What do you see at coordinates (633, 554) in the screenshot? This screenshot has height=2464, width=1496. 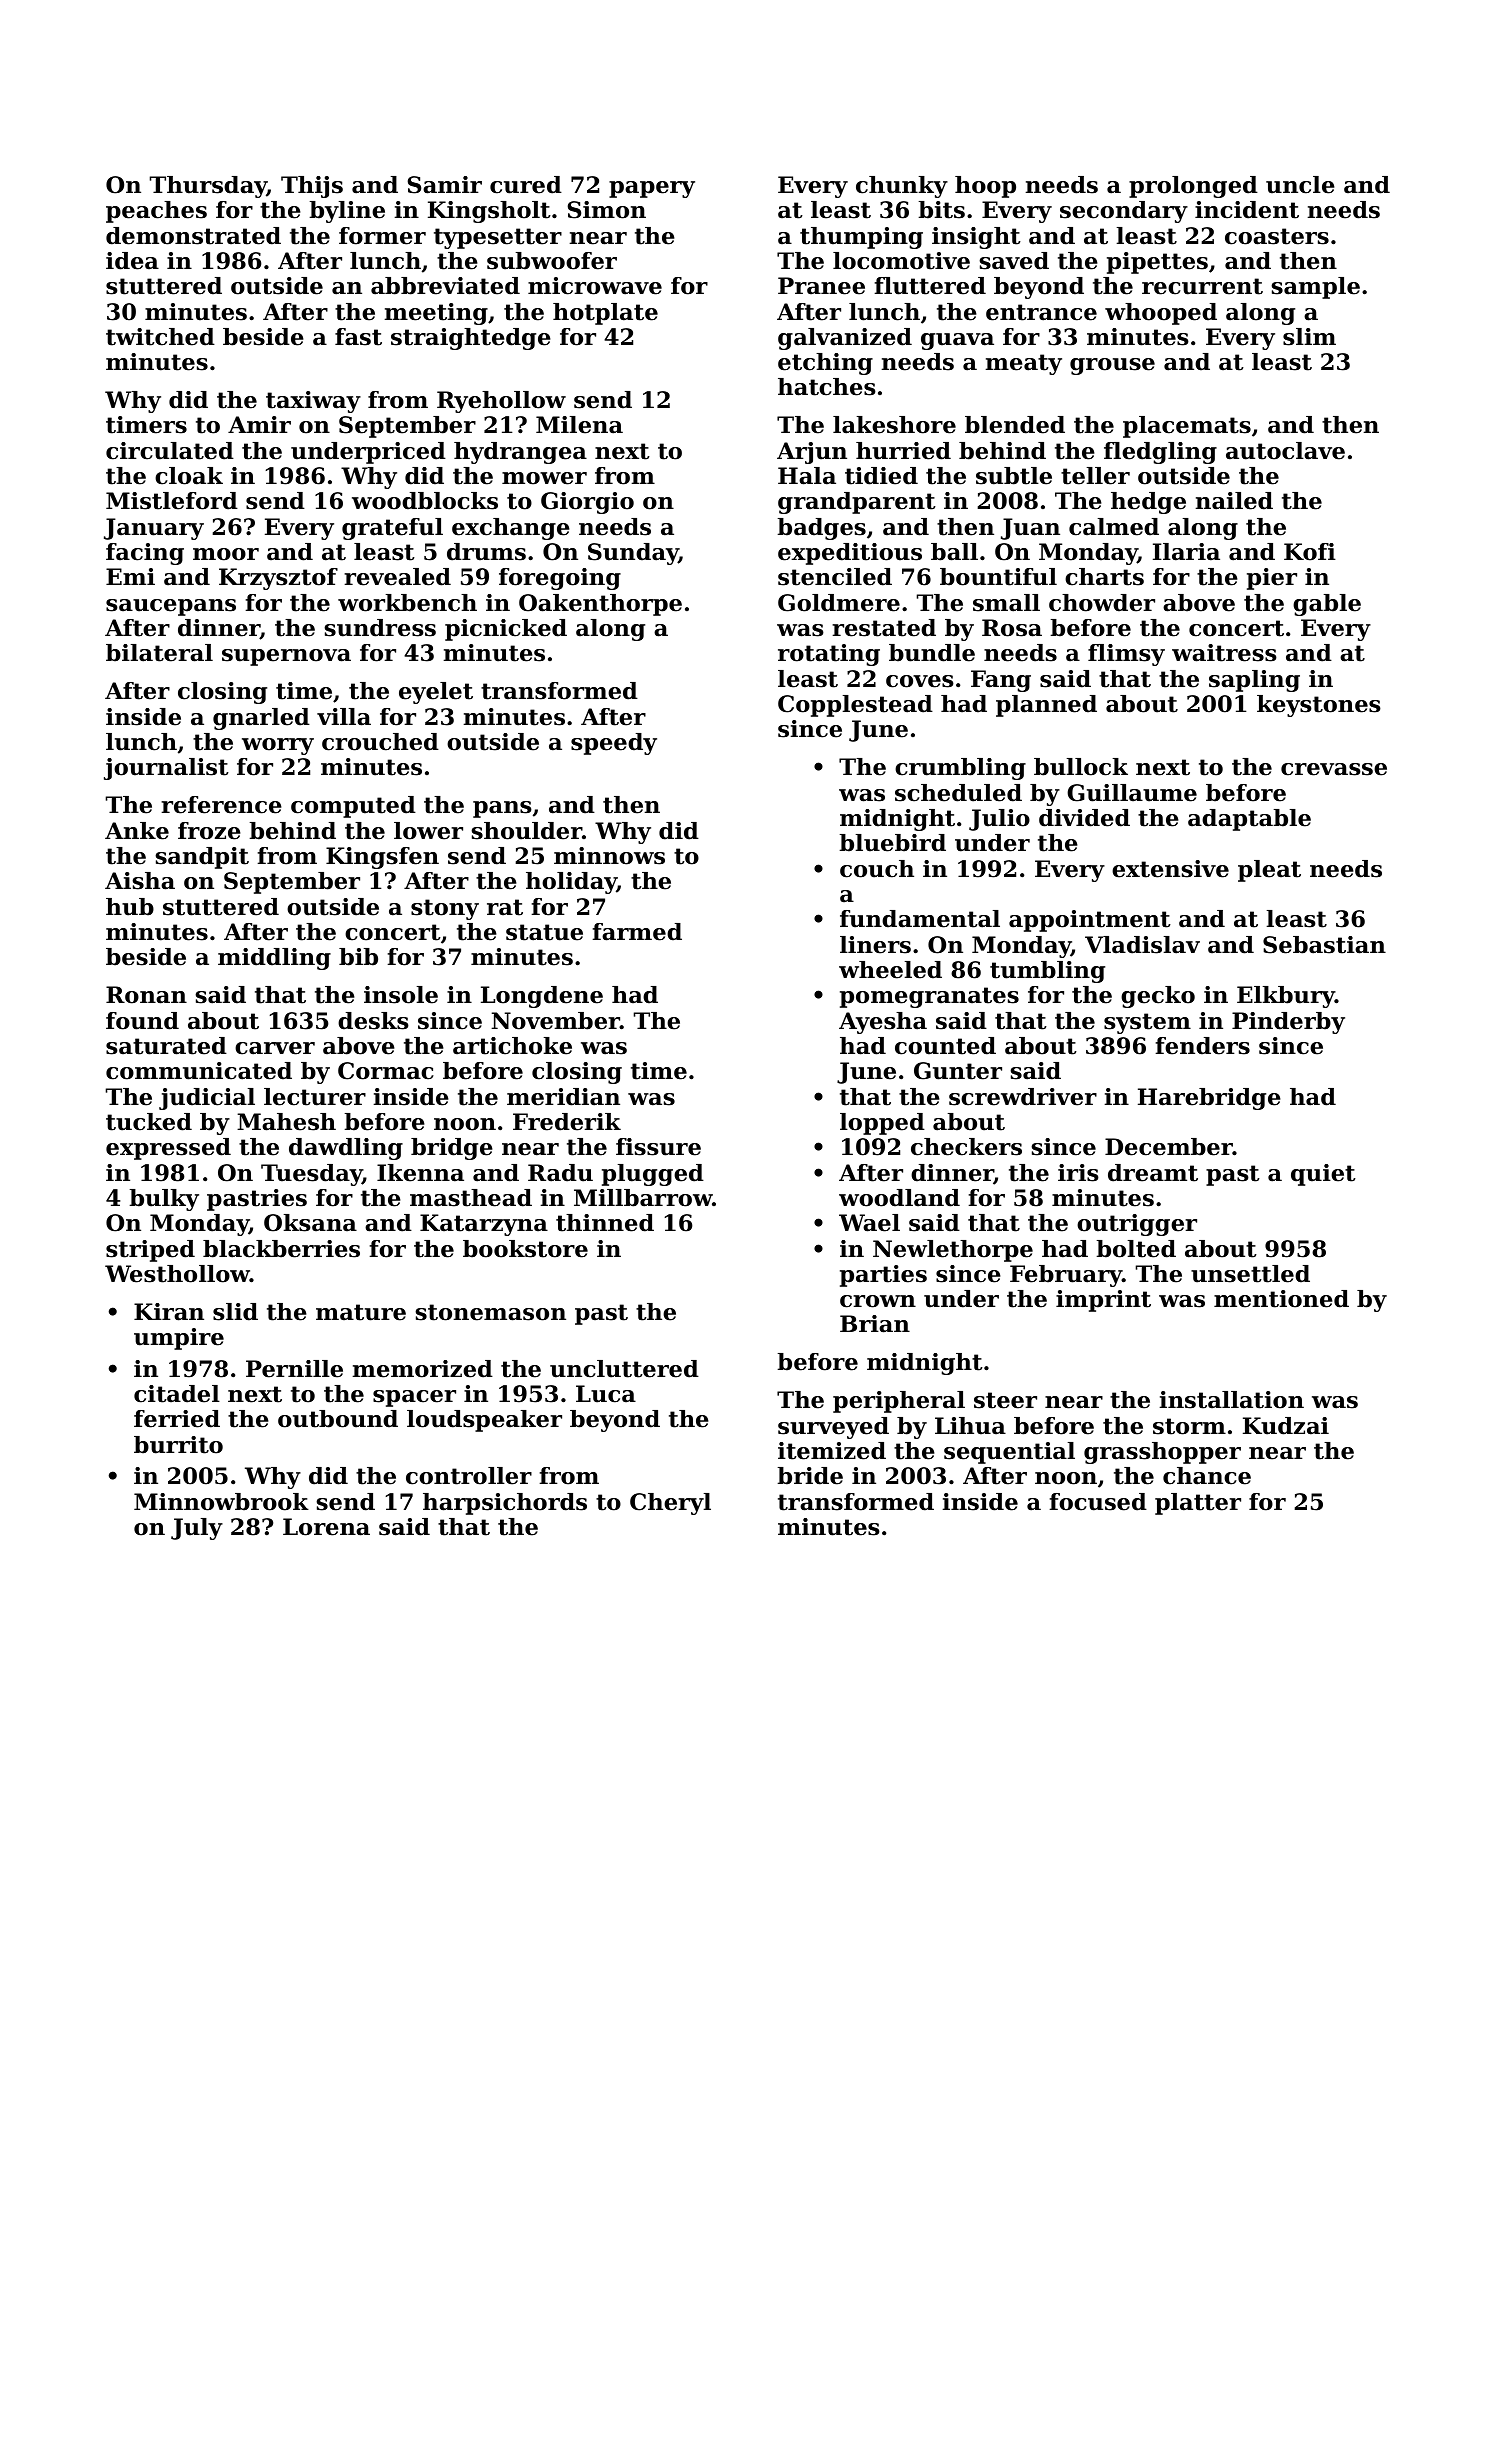 I see `Sunday` at bounding box center [633, 554].
